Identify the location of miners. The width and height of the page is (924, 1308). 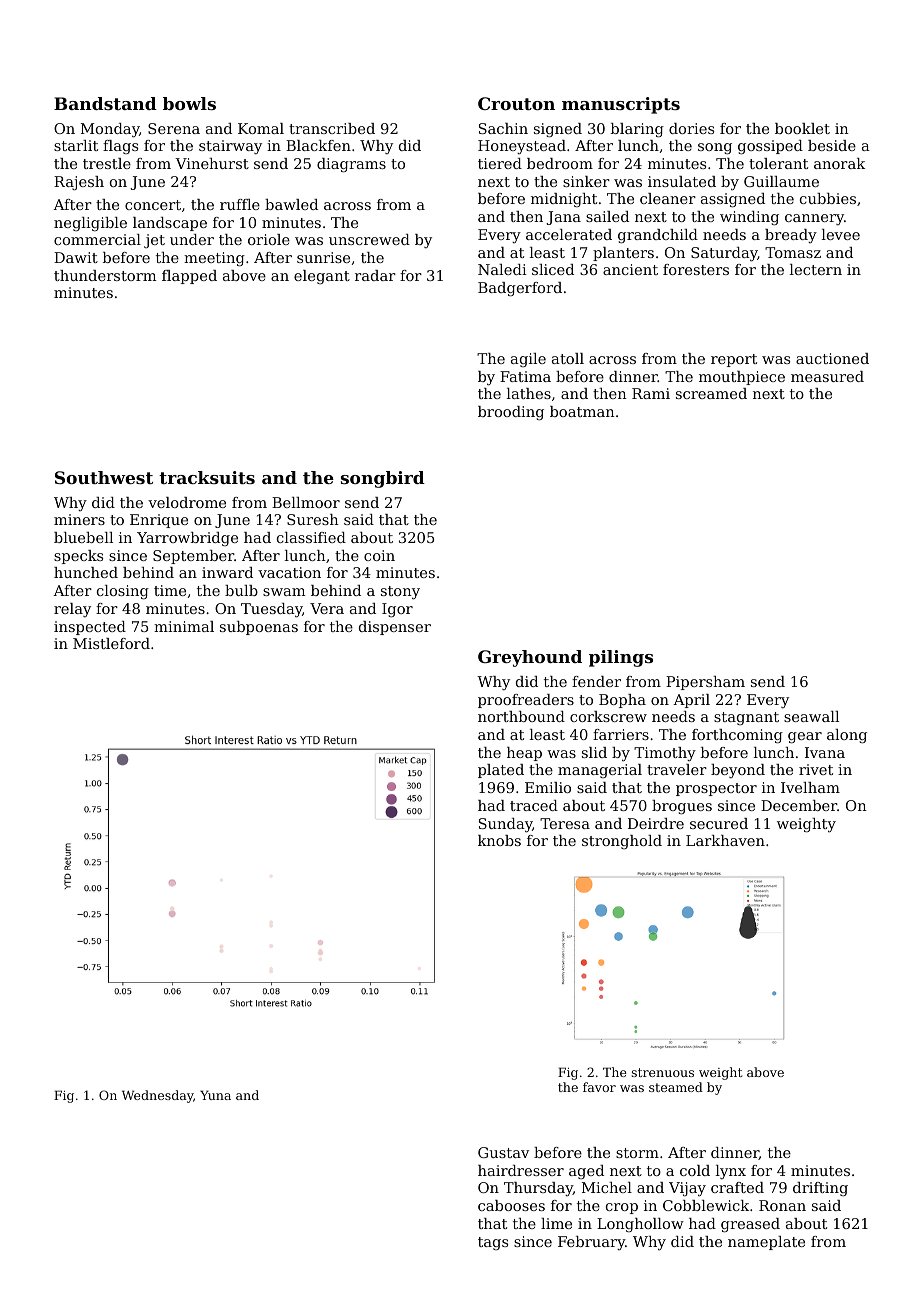
(79, 519).
